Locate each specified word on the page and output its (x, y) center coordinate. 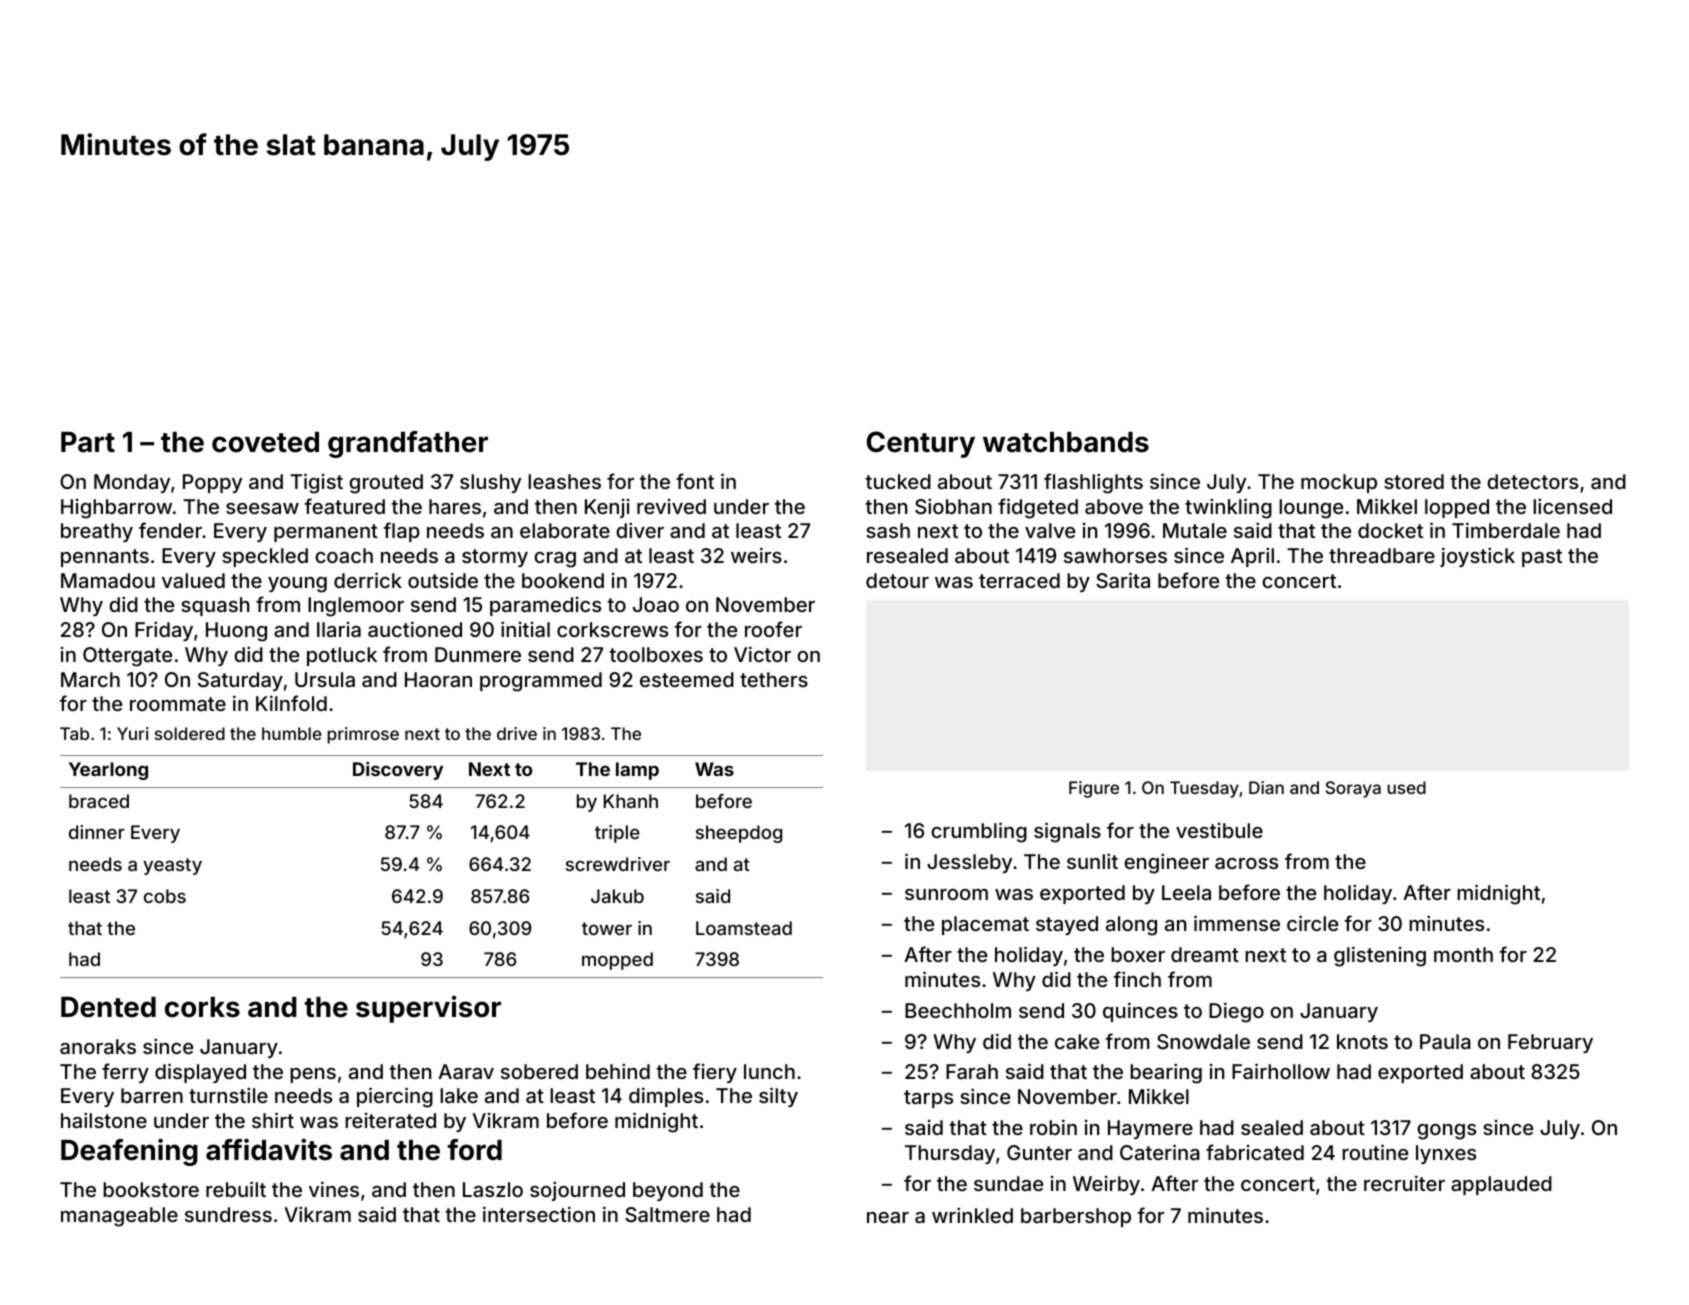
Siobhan (953, 506)
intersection (539, 1214)
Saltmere (667, 1214)
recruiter (1404, 1183)
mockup (1339, 483)
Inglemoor (356, 607)
